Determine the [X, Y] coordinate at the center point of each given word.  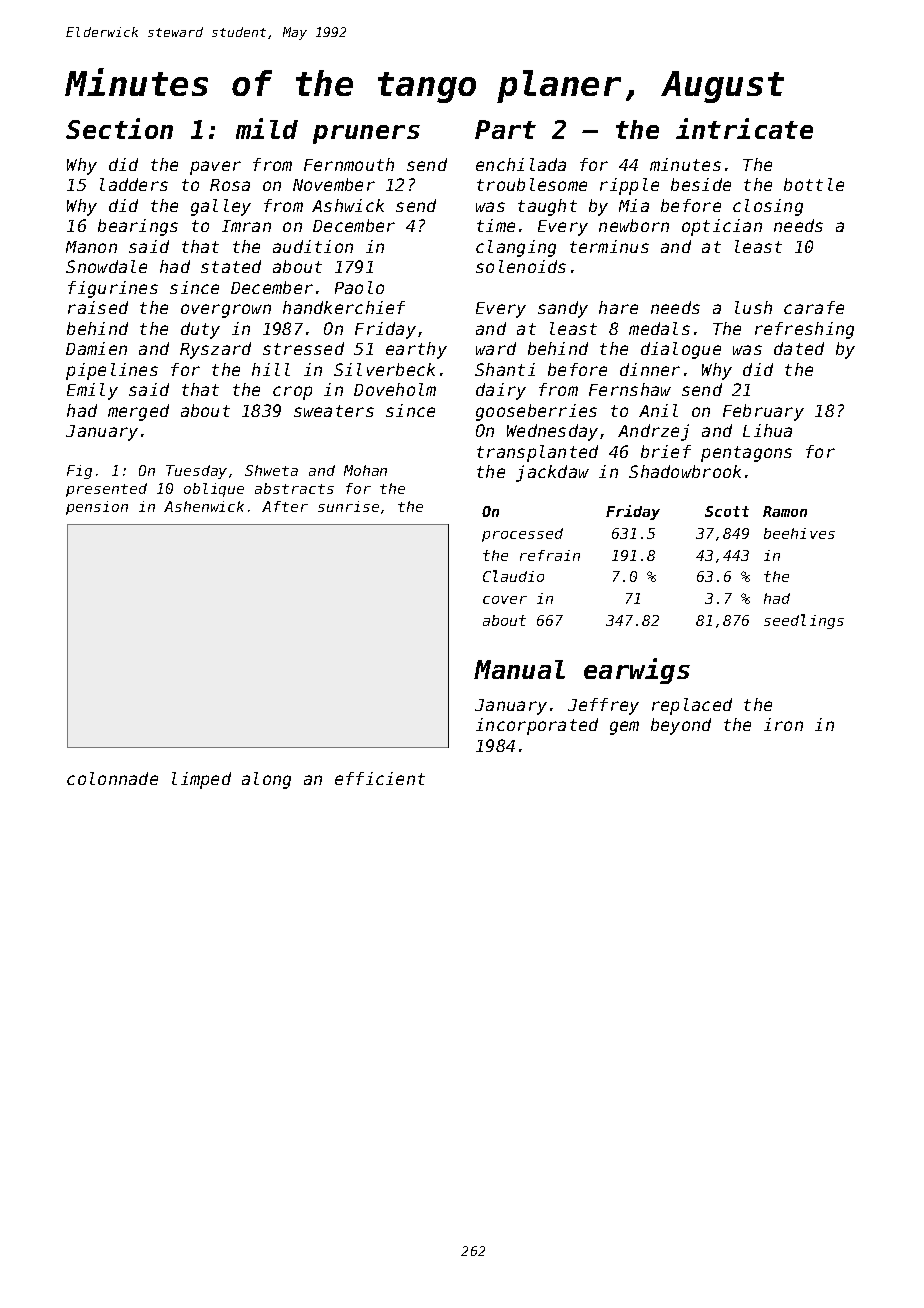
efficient [380, 778]
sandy [563, 309]
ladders [134, 184]
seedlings [804, 621]
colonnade [112, 778]
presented [106, 490]
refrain [550, 555]
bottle [814, 184]
